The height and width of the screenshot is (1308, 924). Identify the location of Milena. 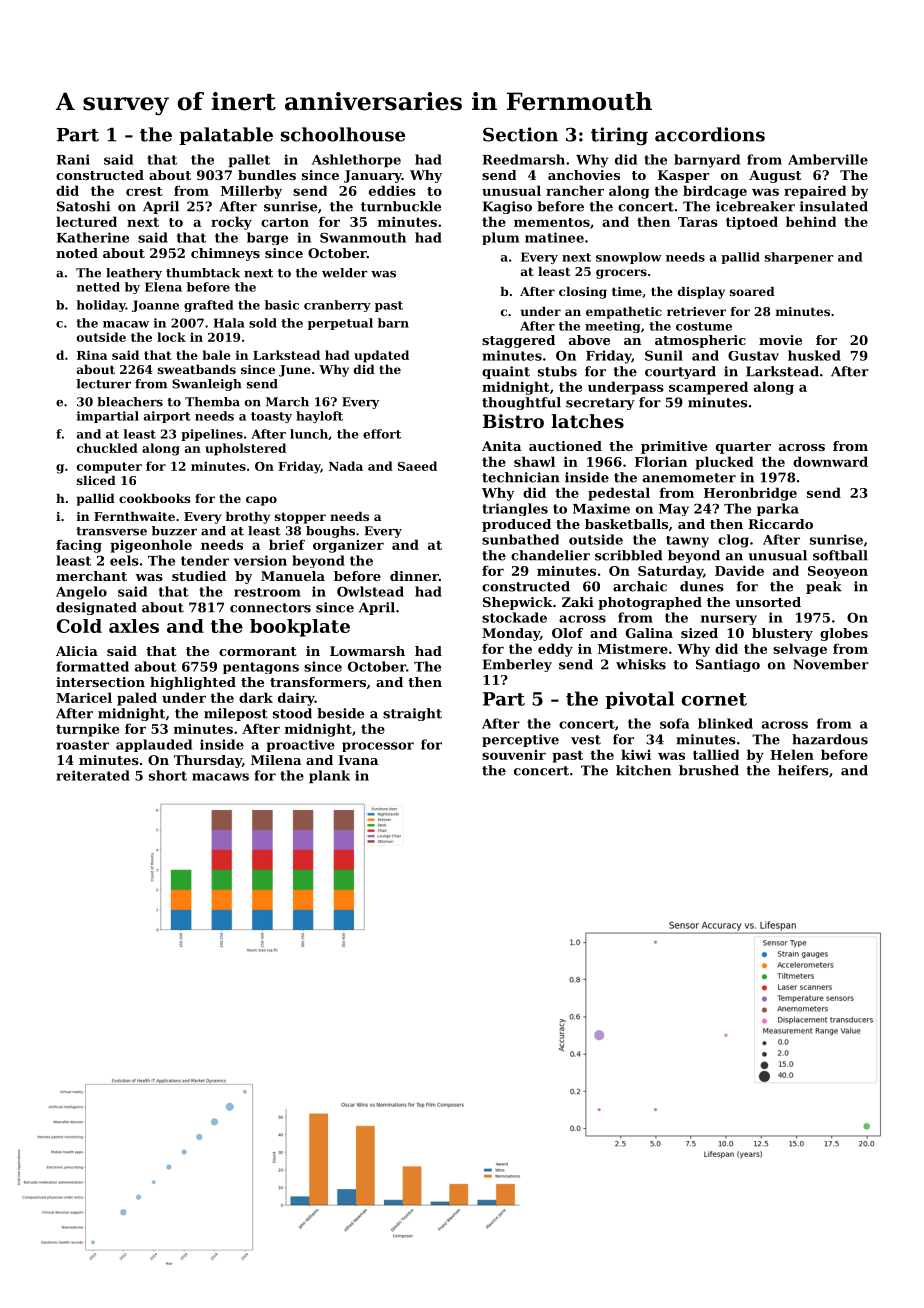
(276, 760).
